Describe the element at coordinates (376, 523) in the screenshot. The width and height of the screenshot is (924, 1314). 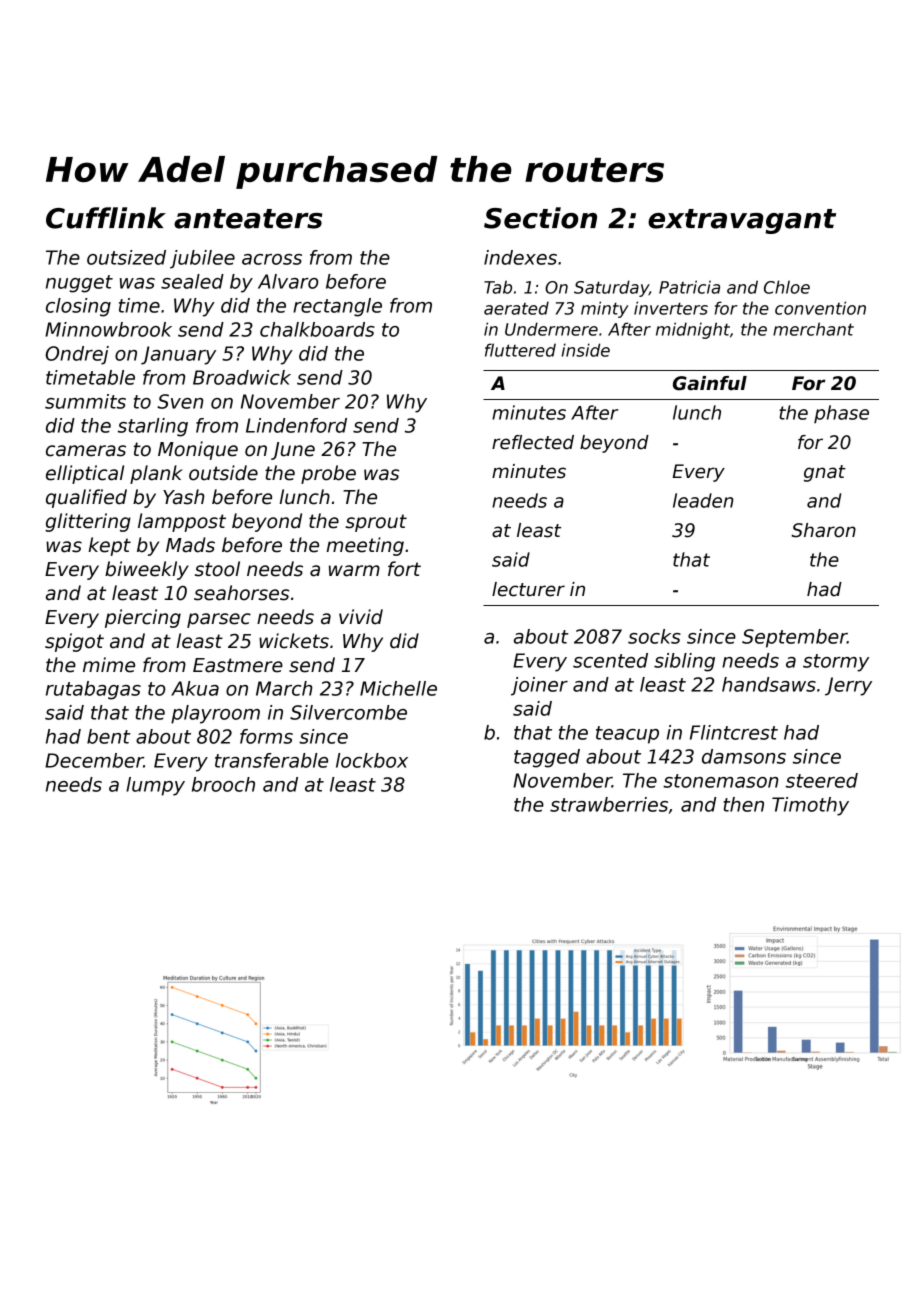
I see `sprout` at that location.
